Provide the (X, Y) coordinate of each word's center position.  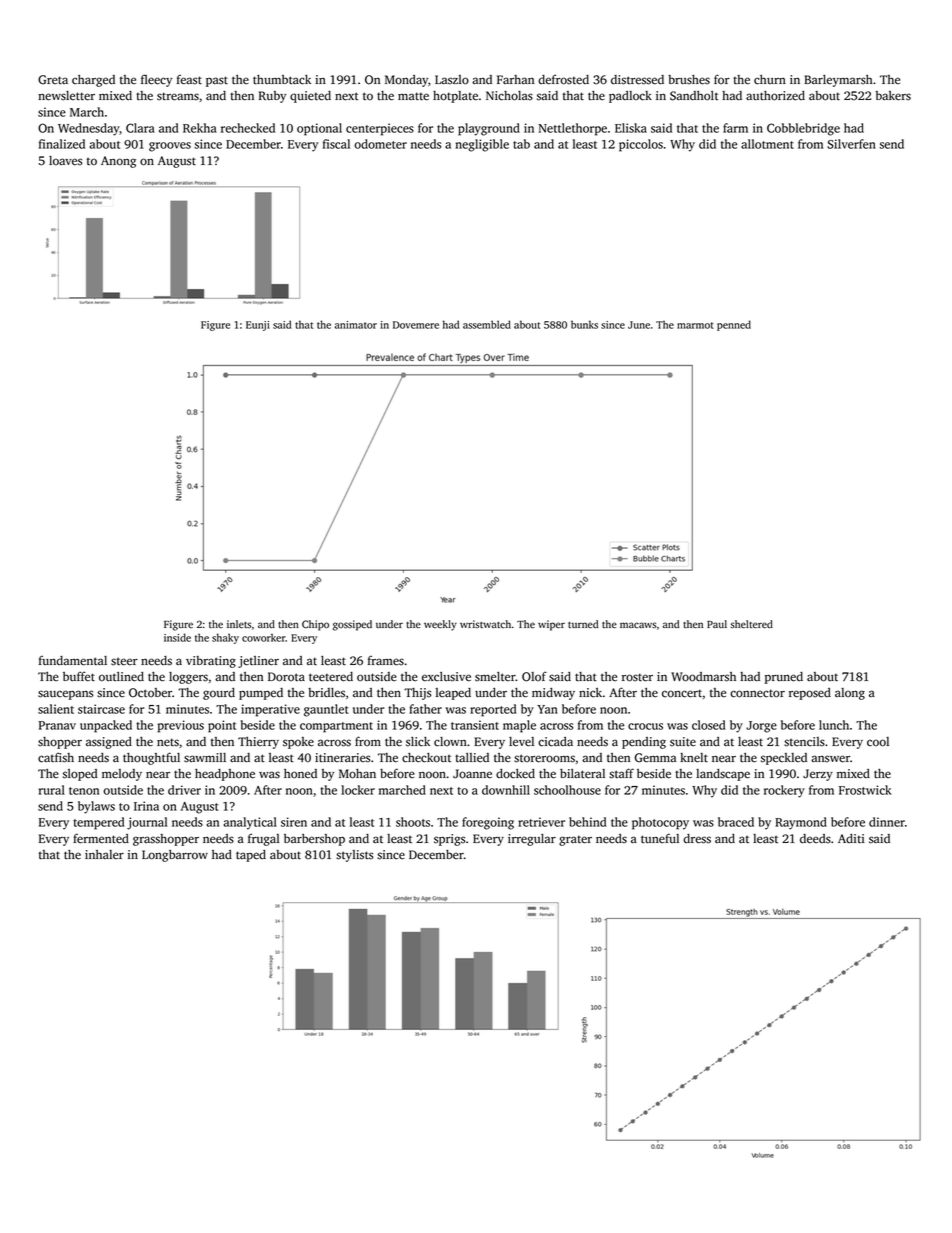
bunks (584, 324)
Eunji (258, 326)
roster (637, 677)
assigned (109, 743)
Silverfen (851, 144)
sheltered (752, 624)
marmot (695, 325)
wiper (551, 625)
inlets (239, 624)
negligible (482, 145)
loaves (65, 161)
